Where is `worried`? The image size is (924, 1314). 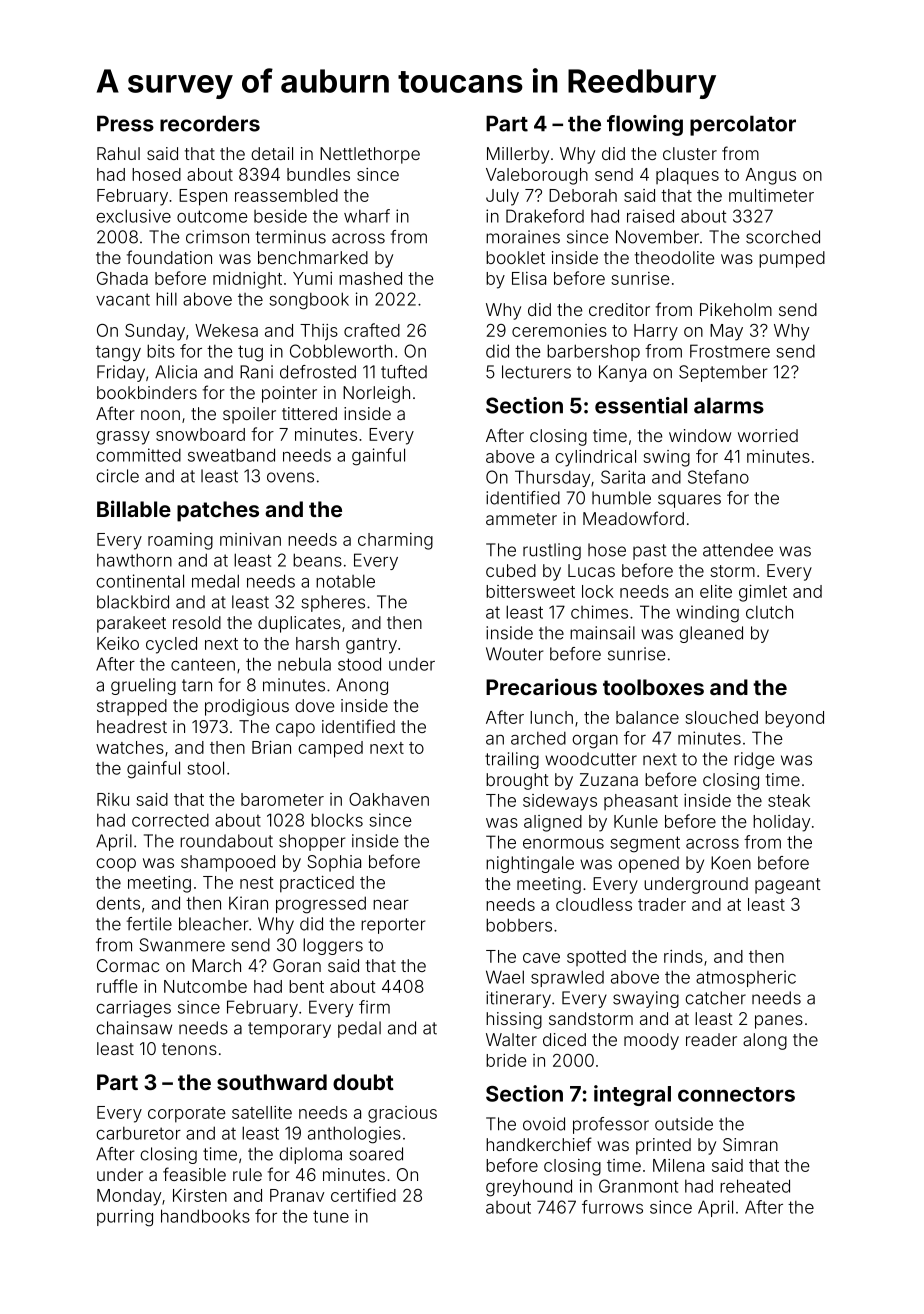 worried is located at coordinates (768, 435).
